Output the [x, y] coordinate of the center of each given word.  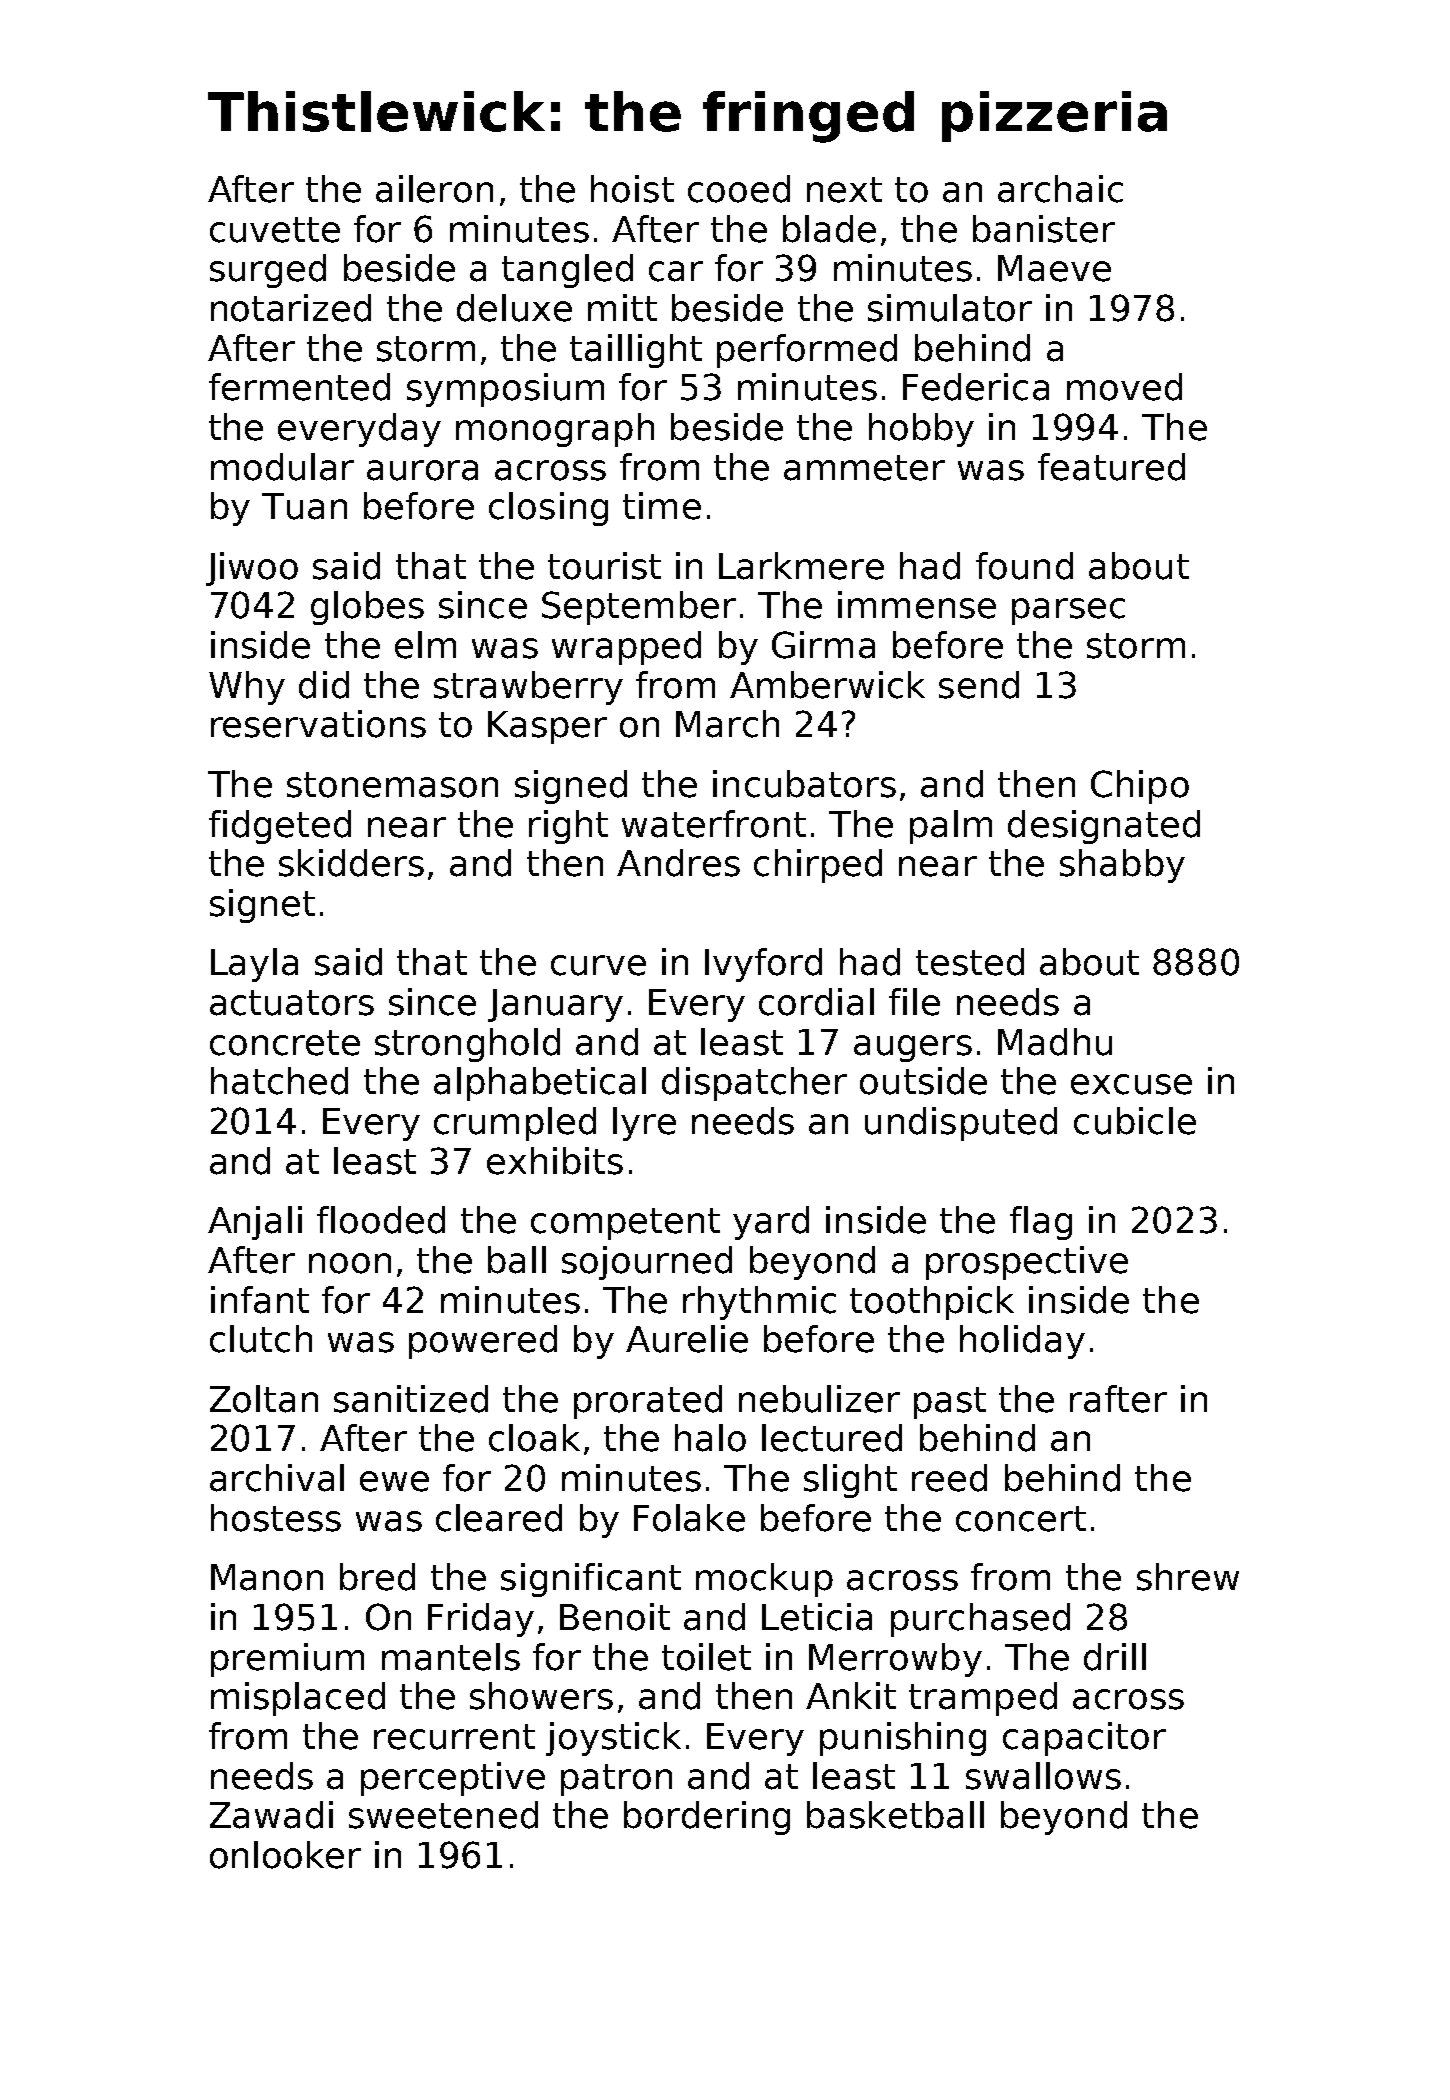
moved [1124, 387]
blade [829, 229]
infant [260, 1300]
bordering [707, 1818]
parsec [1068, 611]
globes [367, 608]
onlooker [285, 1855]
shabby [1122, 866]
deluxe [514, 308]
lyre [644, 1124]
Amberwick [827, 685]
